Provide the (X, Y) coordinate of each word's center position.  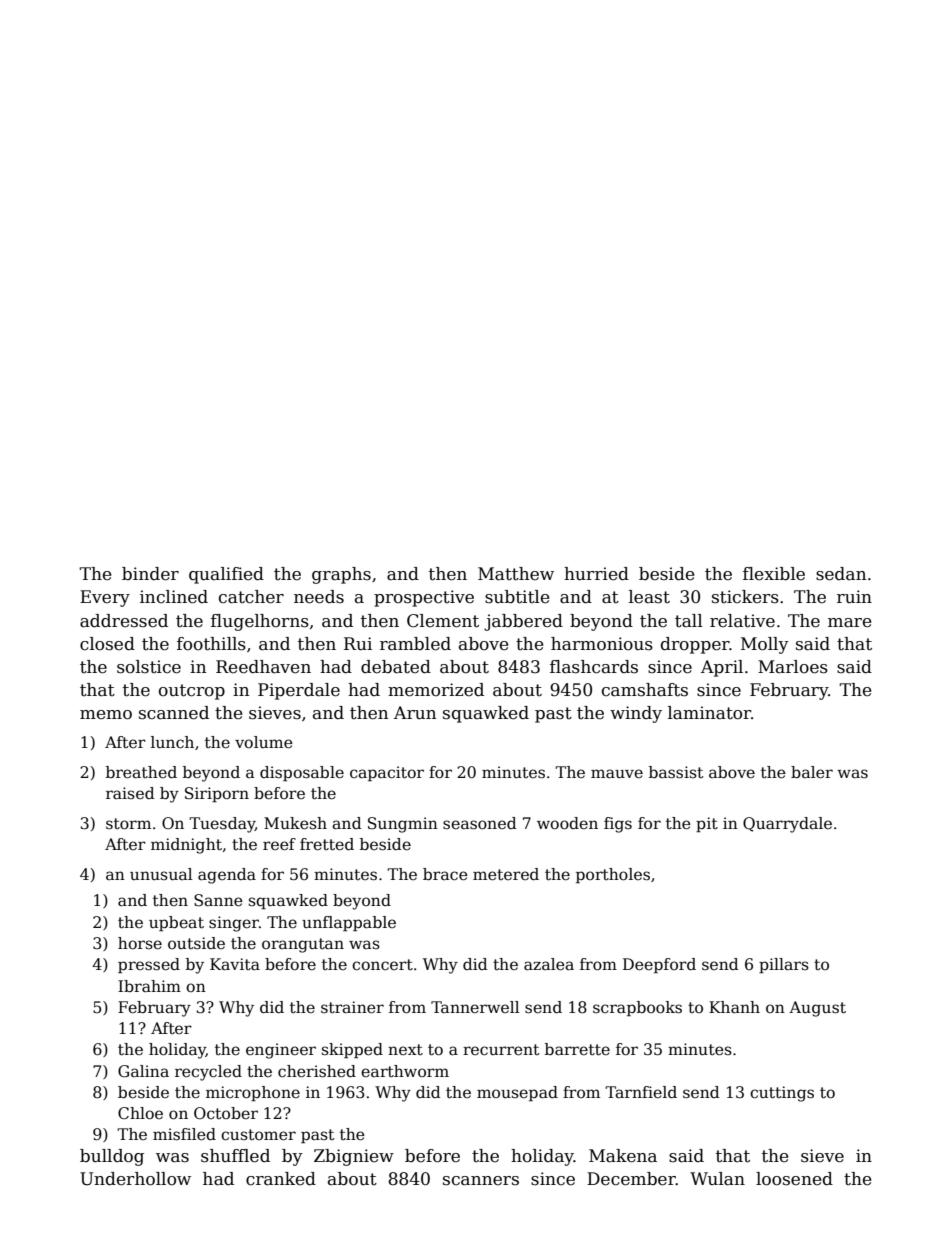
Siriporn (217, 794)
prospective (424, 598)
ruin (854, 597)
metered (506, 874)
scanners (481, 1181)
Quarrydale (787, 825)
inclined (174, 597)
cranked (281, 1179)
